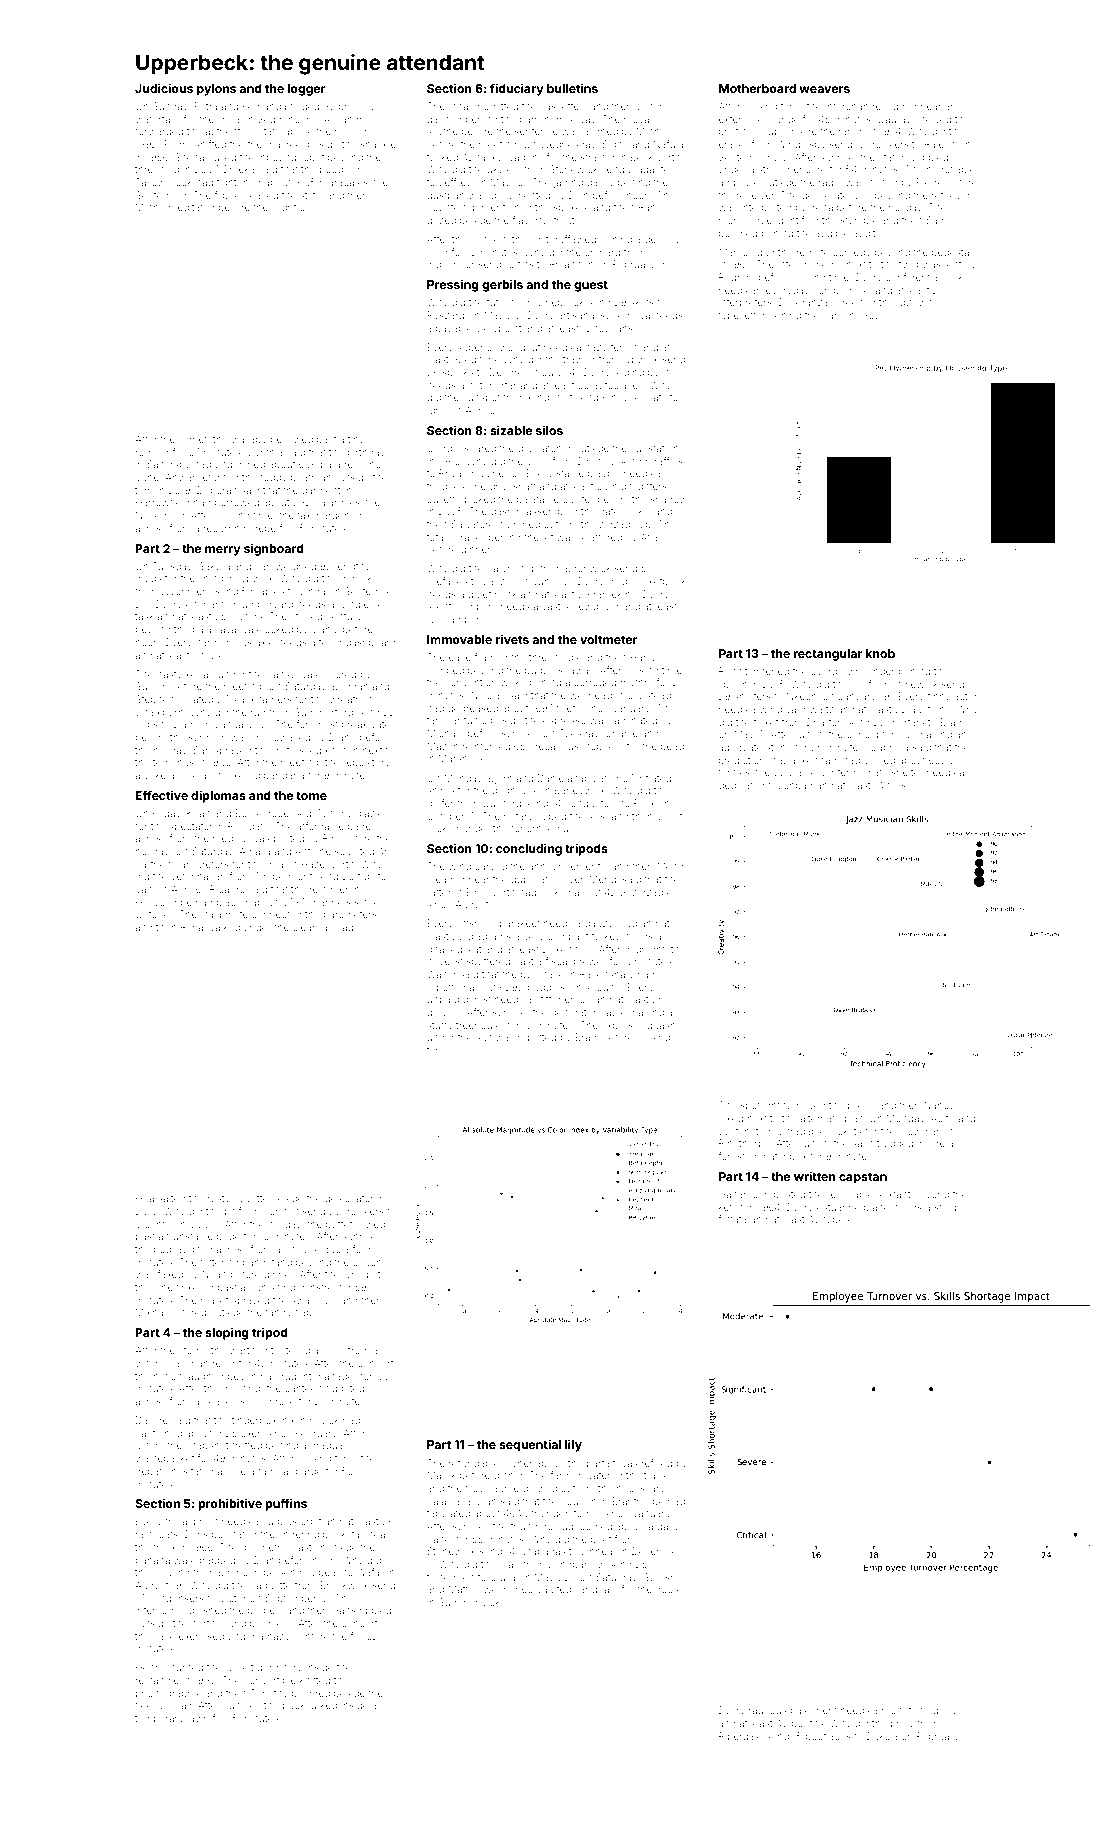 This screenshot has height=1836, width=1115. What do you see at coordinates (896, 785) in the screenshot?
I see `files` at bounding box center [896, 785].
